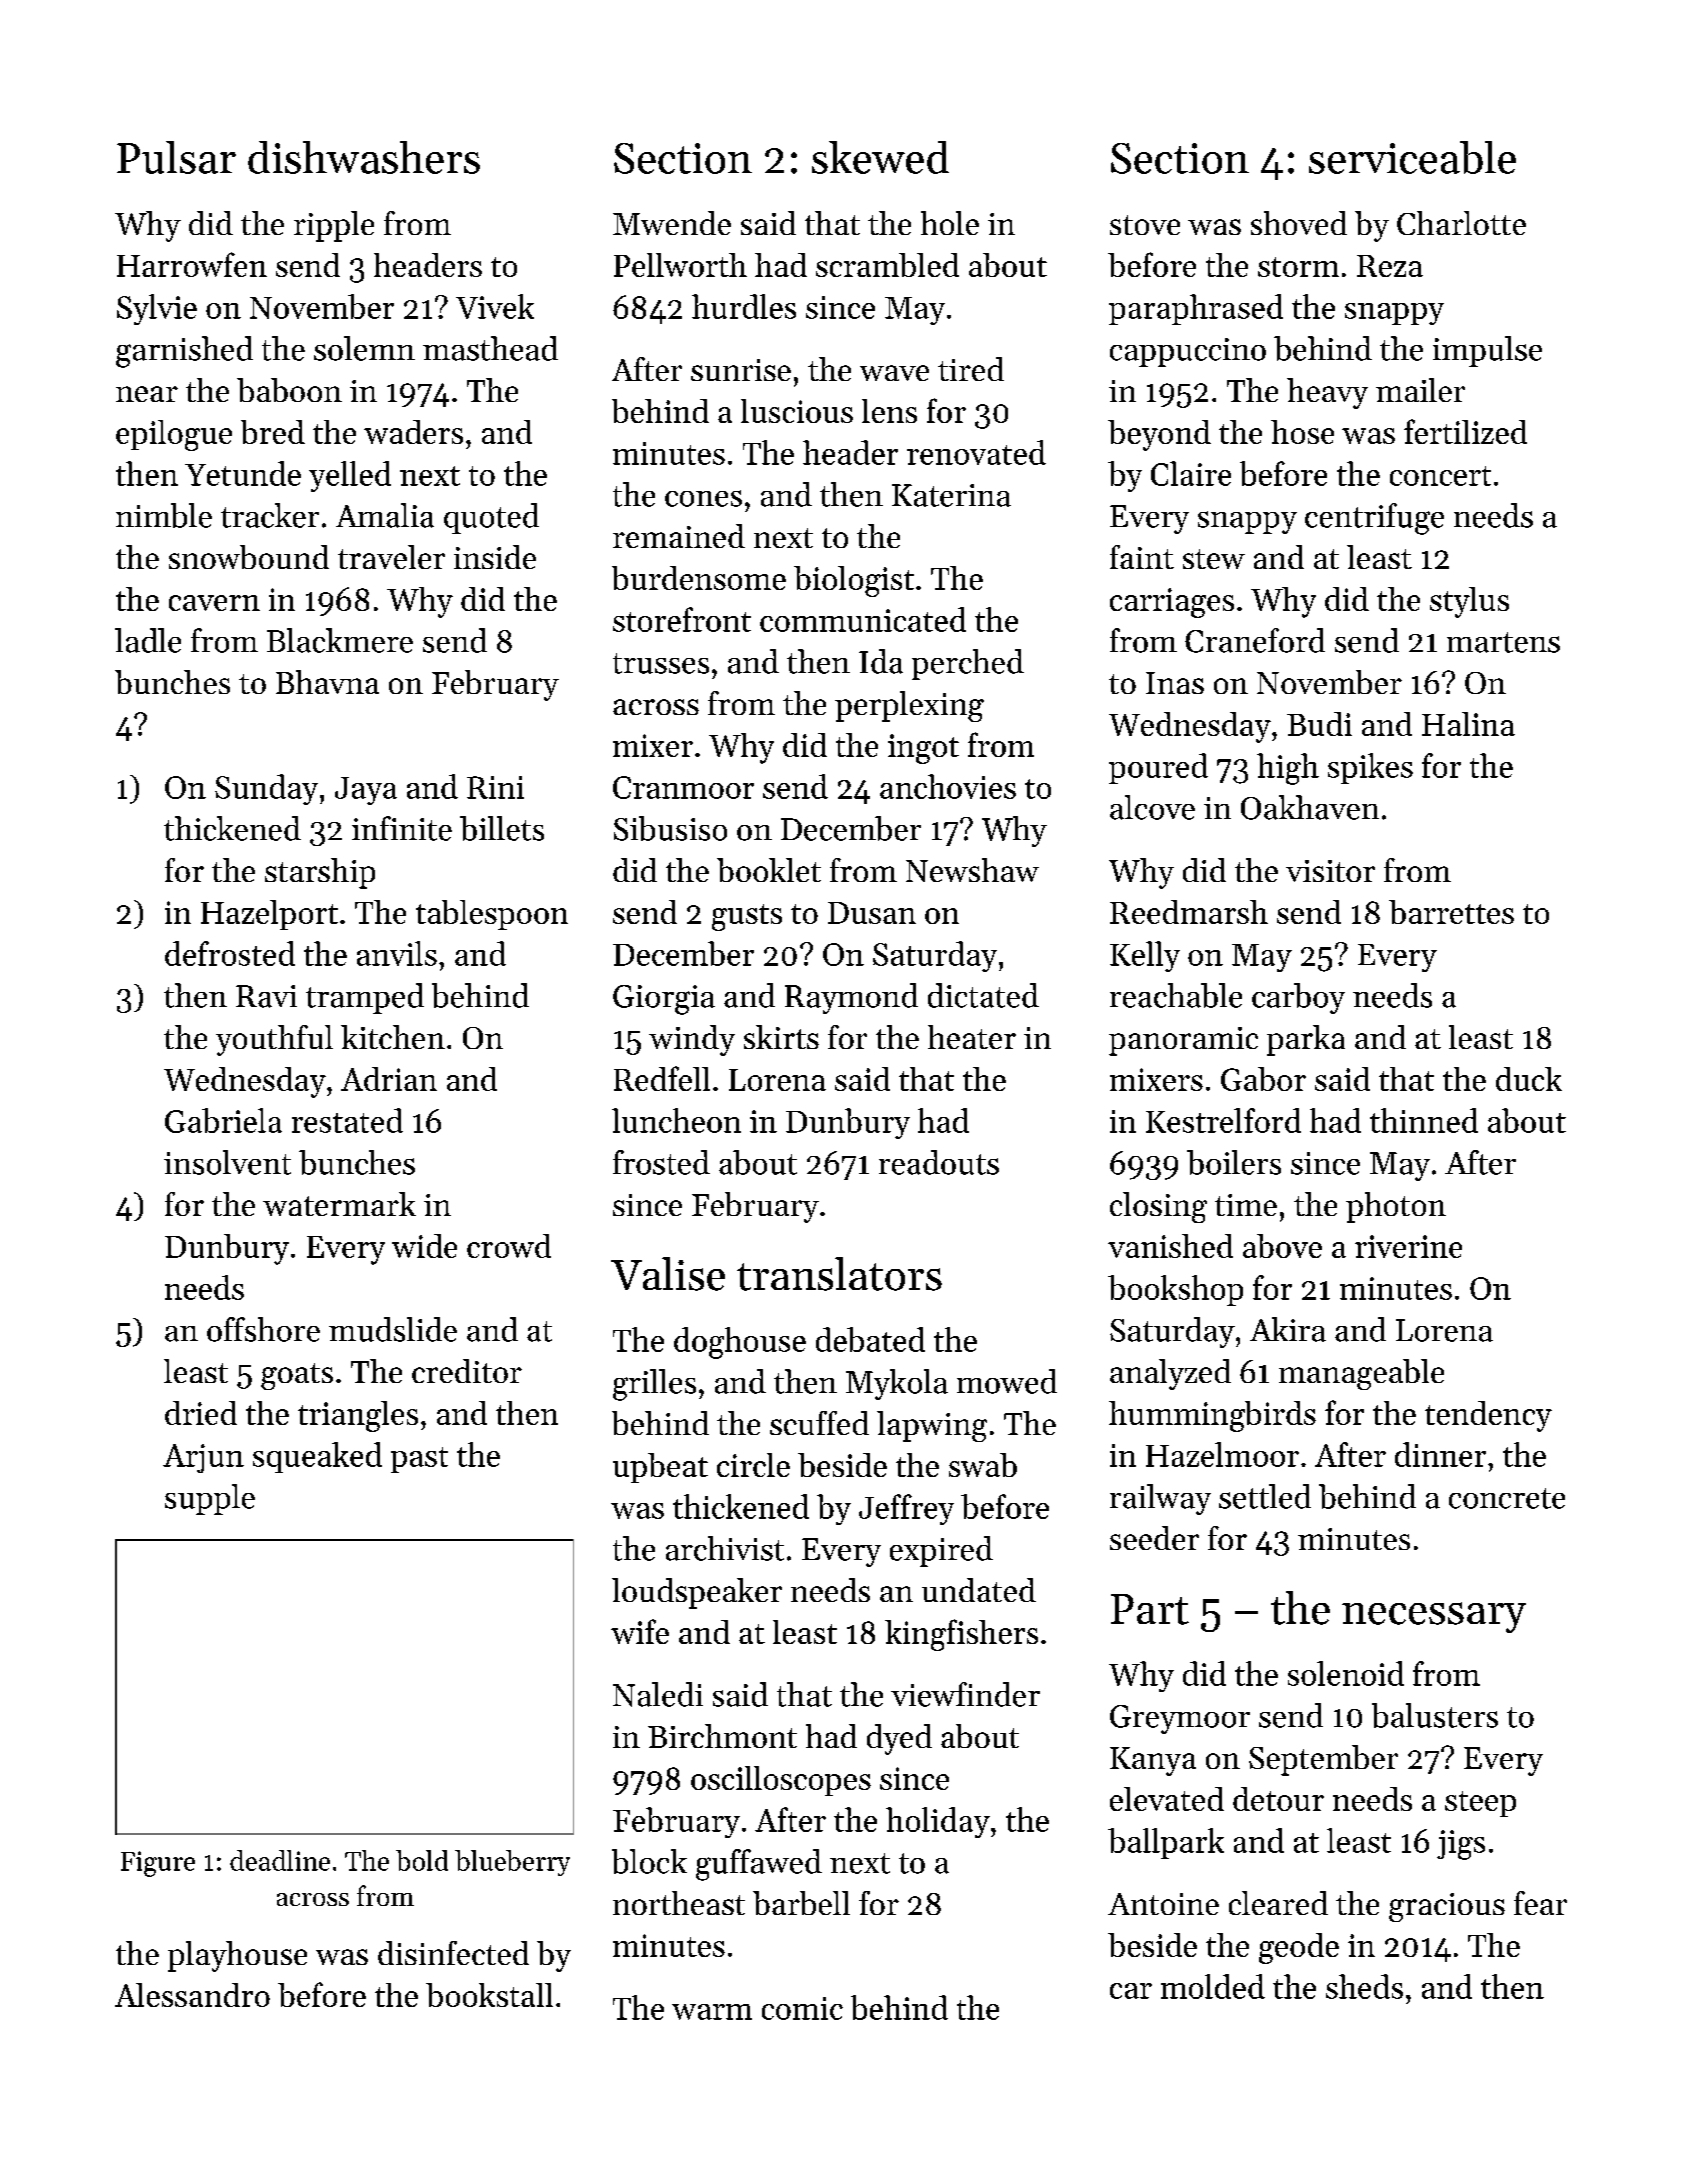 This page has width=1683, height=2178. I want to click on skewed, so click(880, 157).
